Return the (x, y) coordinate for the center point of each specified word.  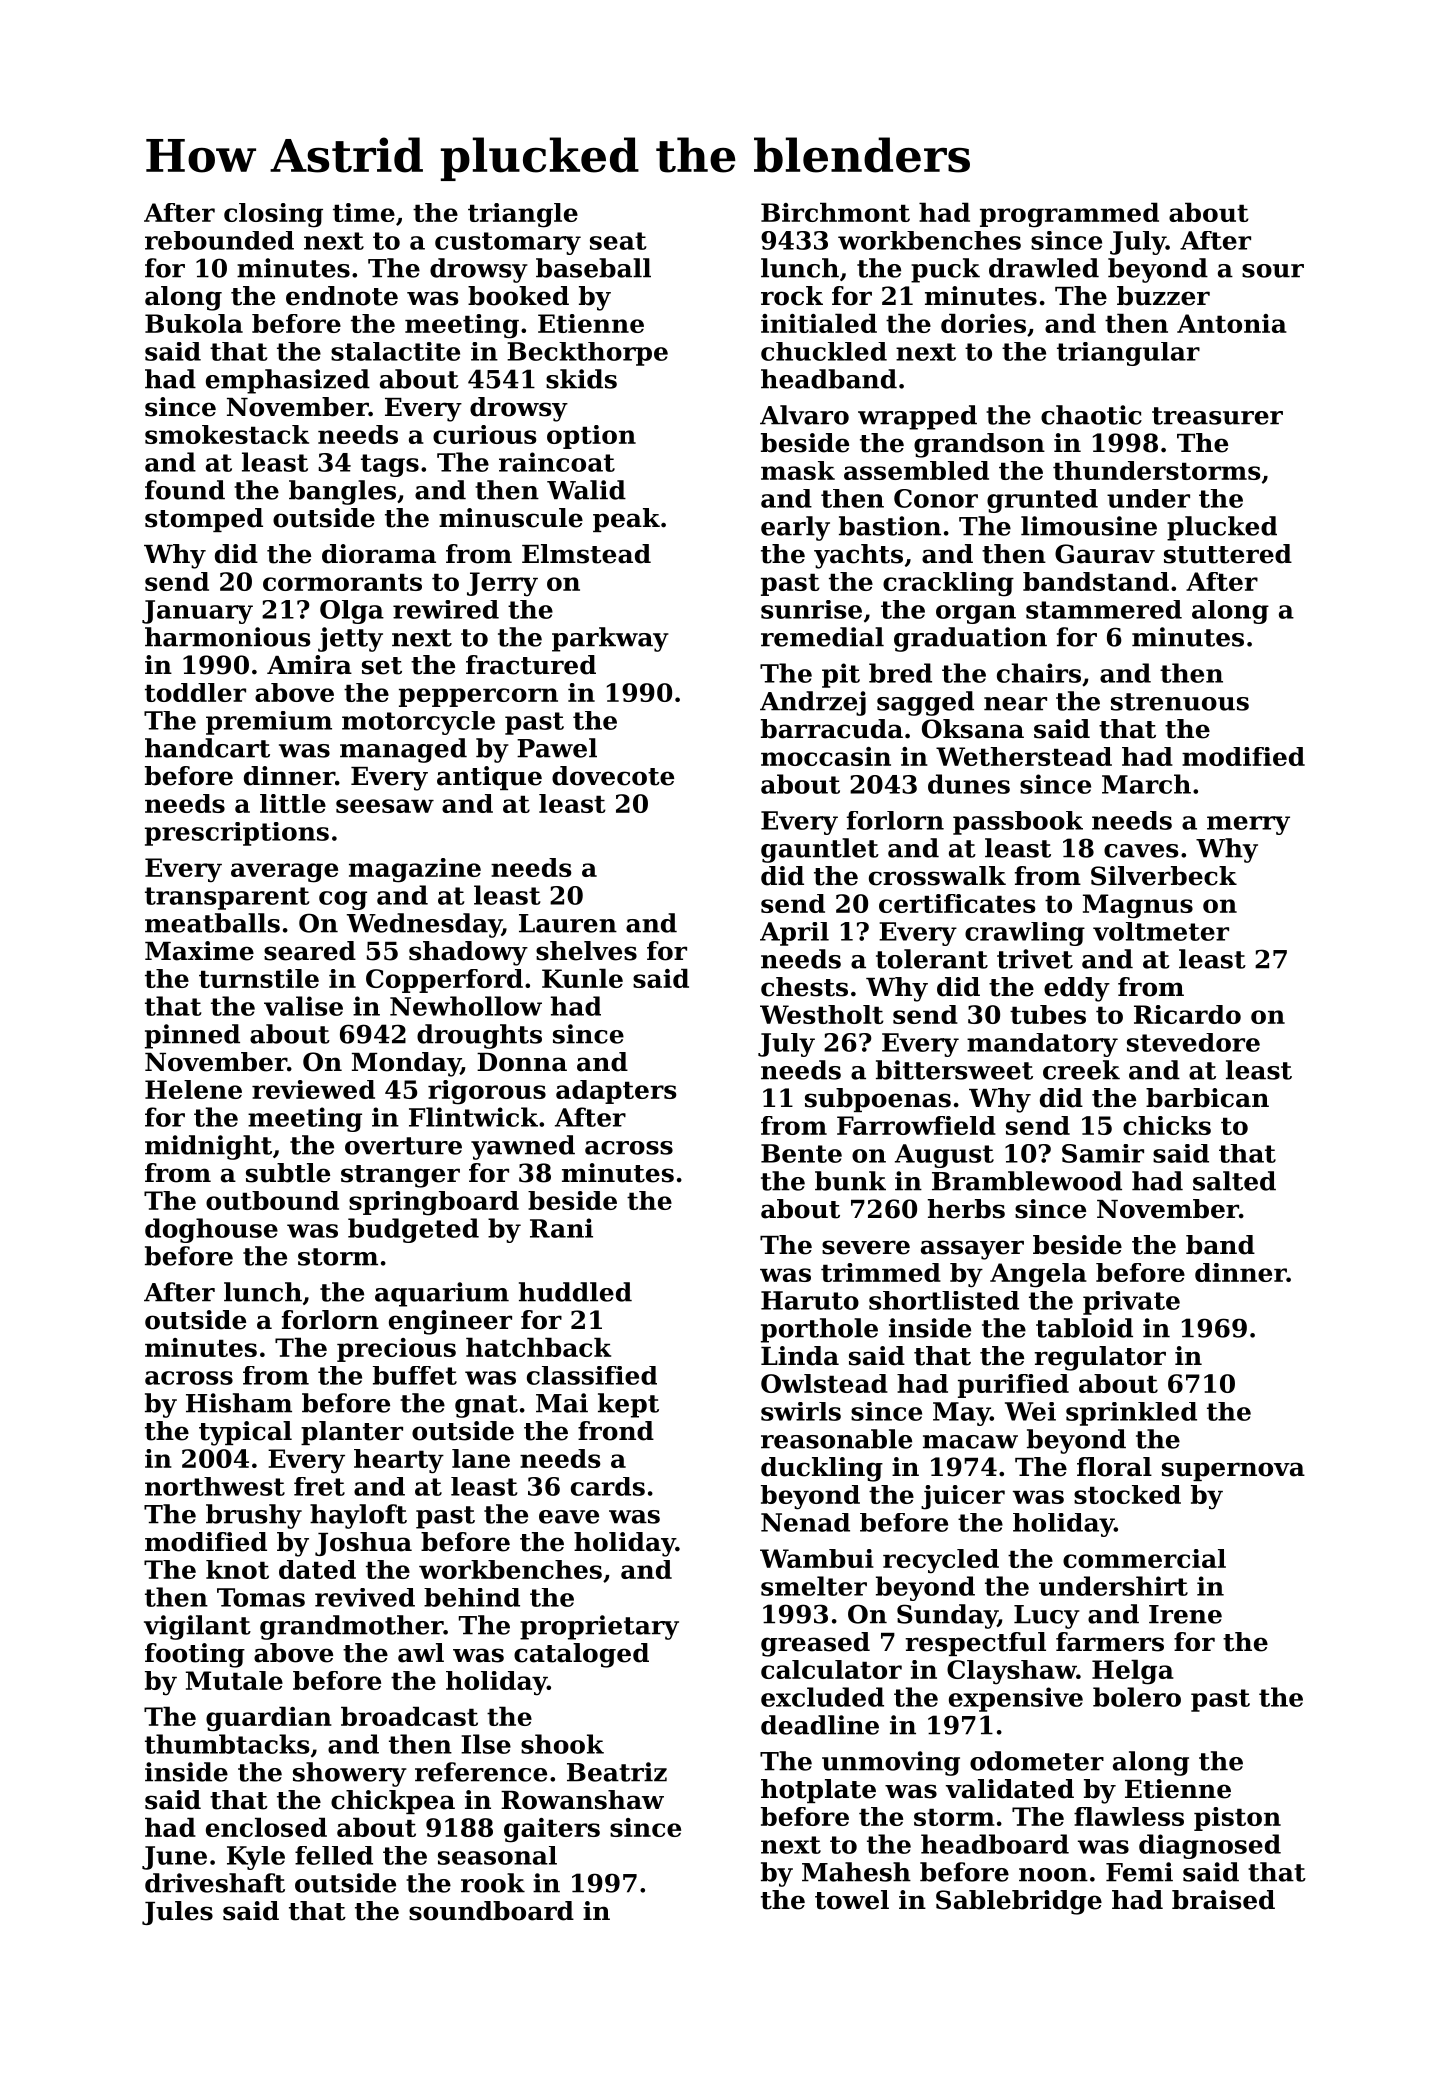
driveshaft (215, 1883)
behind (472, 1597)
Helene (193, 1089)
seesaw (385, 806)
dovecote (613, 776)
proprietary (599, 1627)
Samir (1103, 1153)
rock (792, 296)
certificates (957, 903)
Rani (561, 1228)
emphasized (288, 381)
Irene (1185, 1614)
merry (1248, 825)
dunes (969, 784)
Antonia (1232, 323)
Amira (309, 665)
